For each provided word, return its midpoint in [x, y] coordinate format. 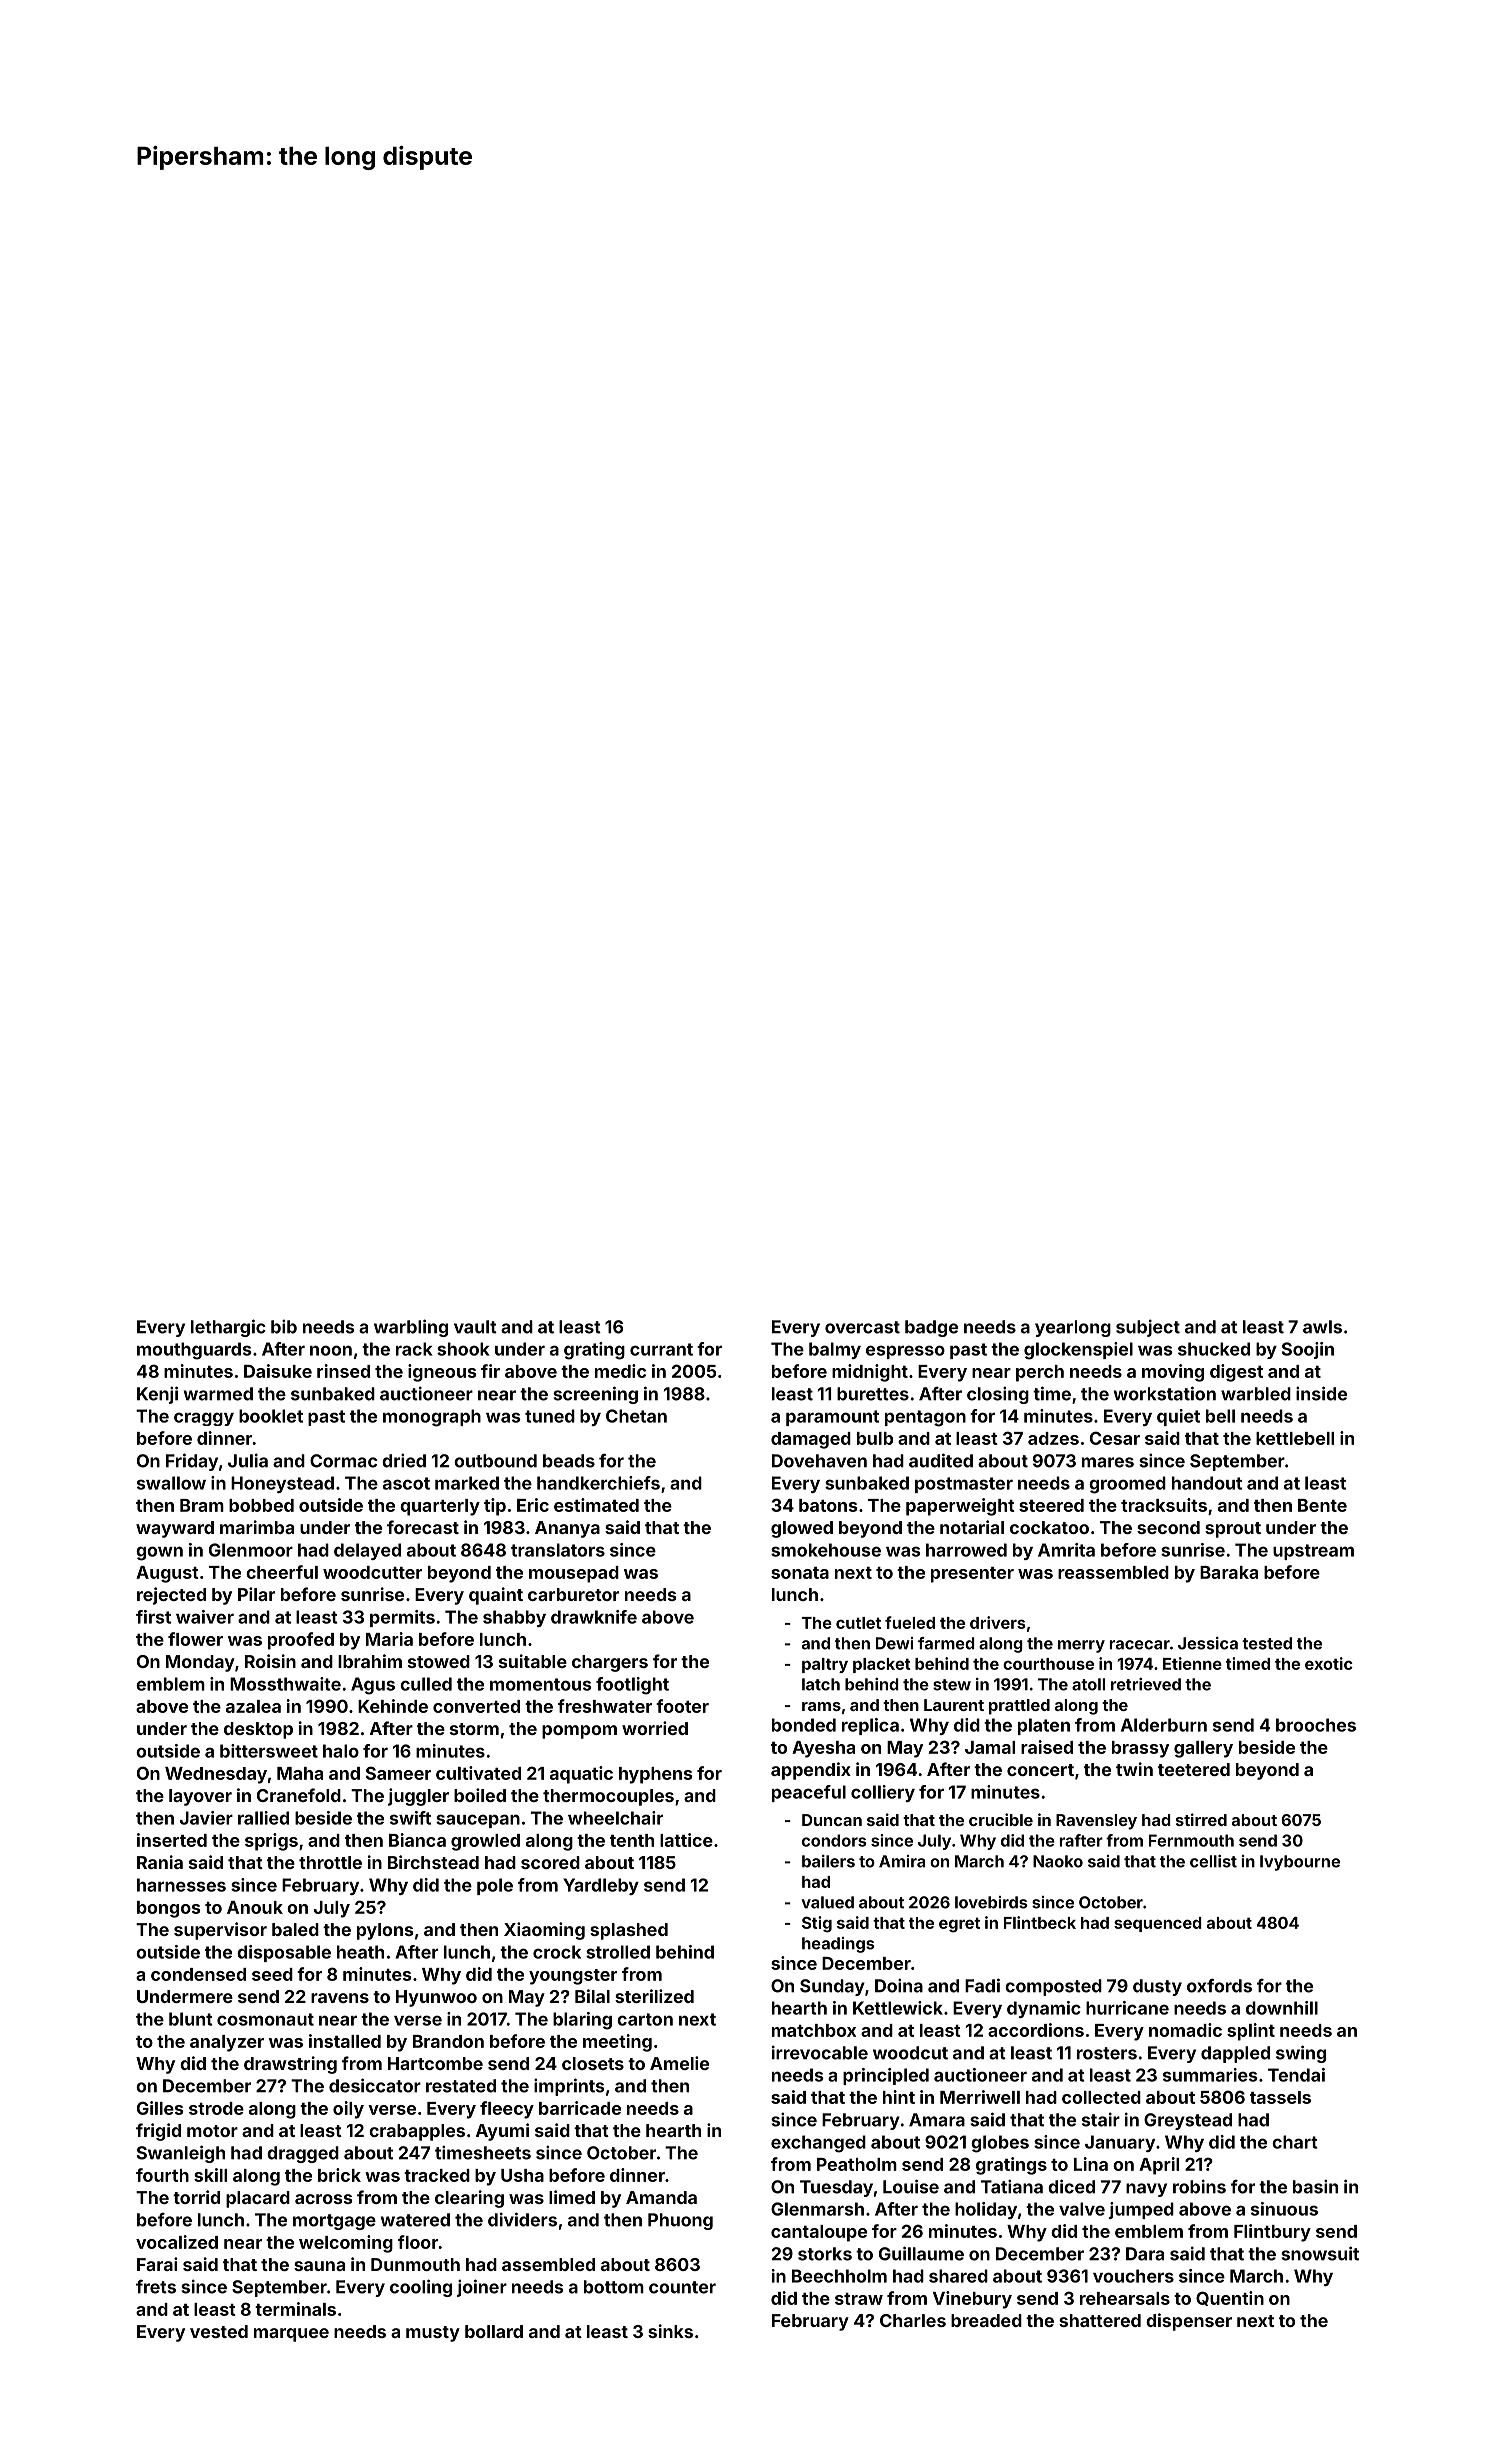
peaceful [809, 1793]
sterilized [654, 1996]
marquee [291, 2335]
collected [1101, 2097]
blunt [191, 2019]
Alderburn [1164, 1725]
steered [1051, 1505]
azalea [253, 1706]
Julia [248, 1460]
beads [569, 1461]
